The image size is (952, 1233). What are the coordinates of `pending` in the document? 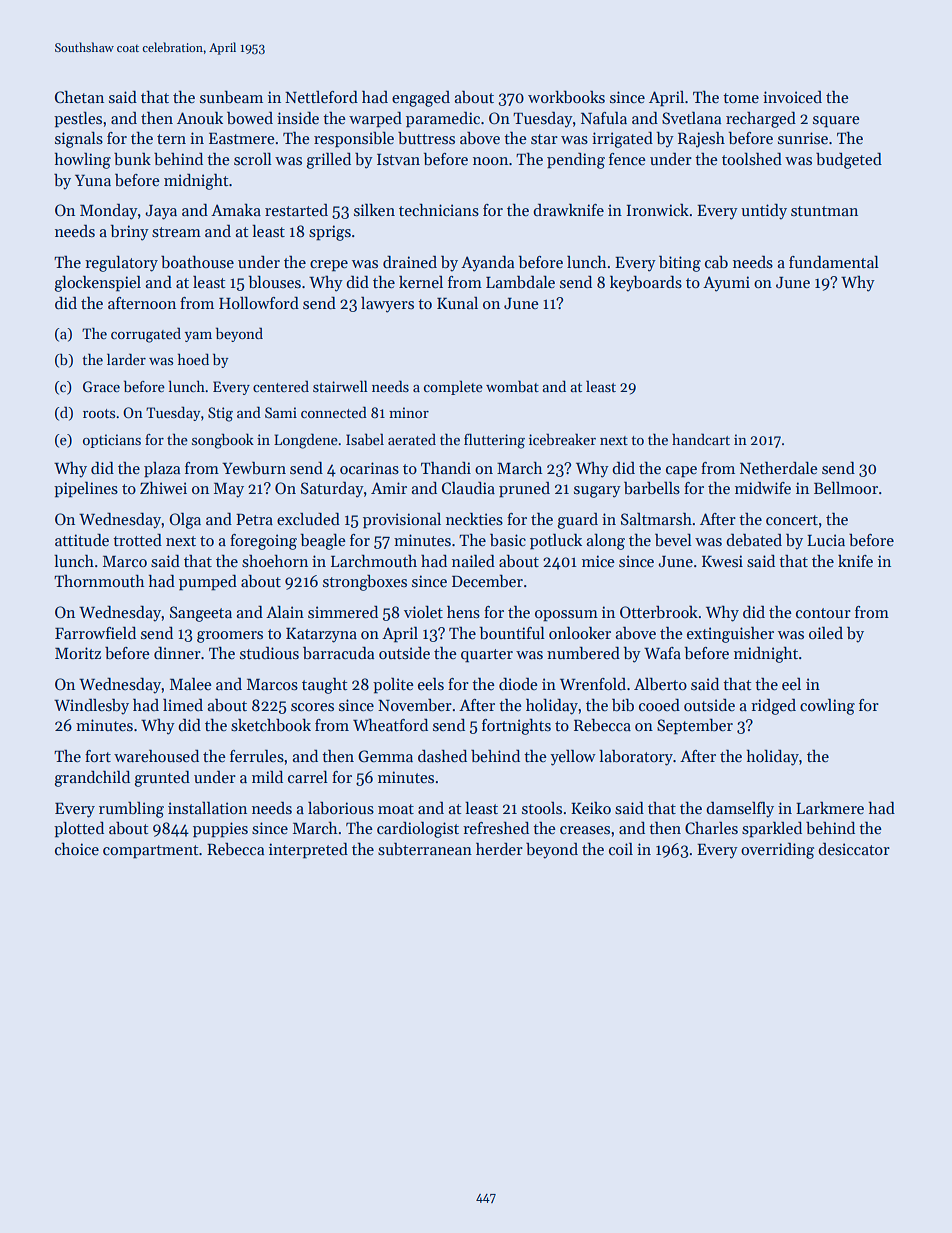 It's located at (576, 160).
